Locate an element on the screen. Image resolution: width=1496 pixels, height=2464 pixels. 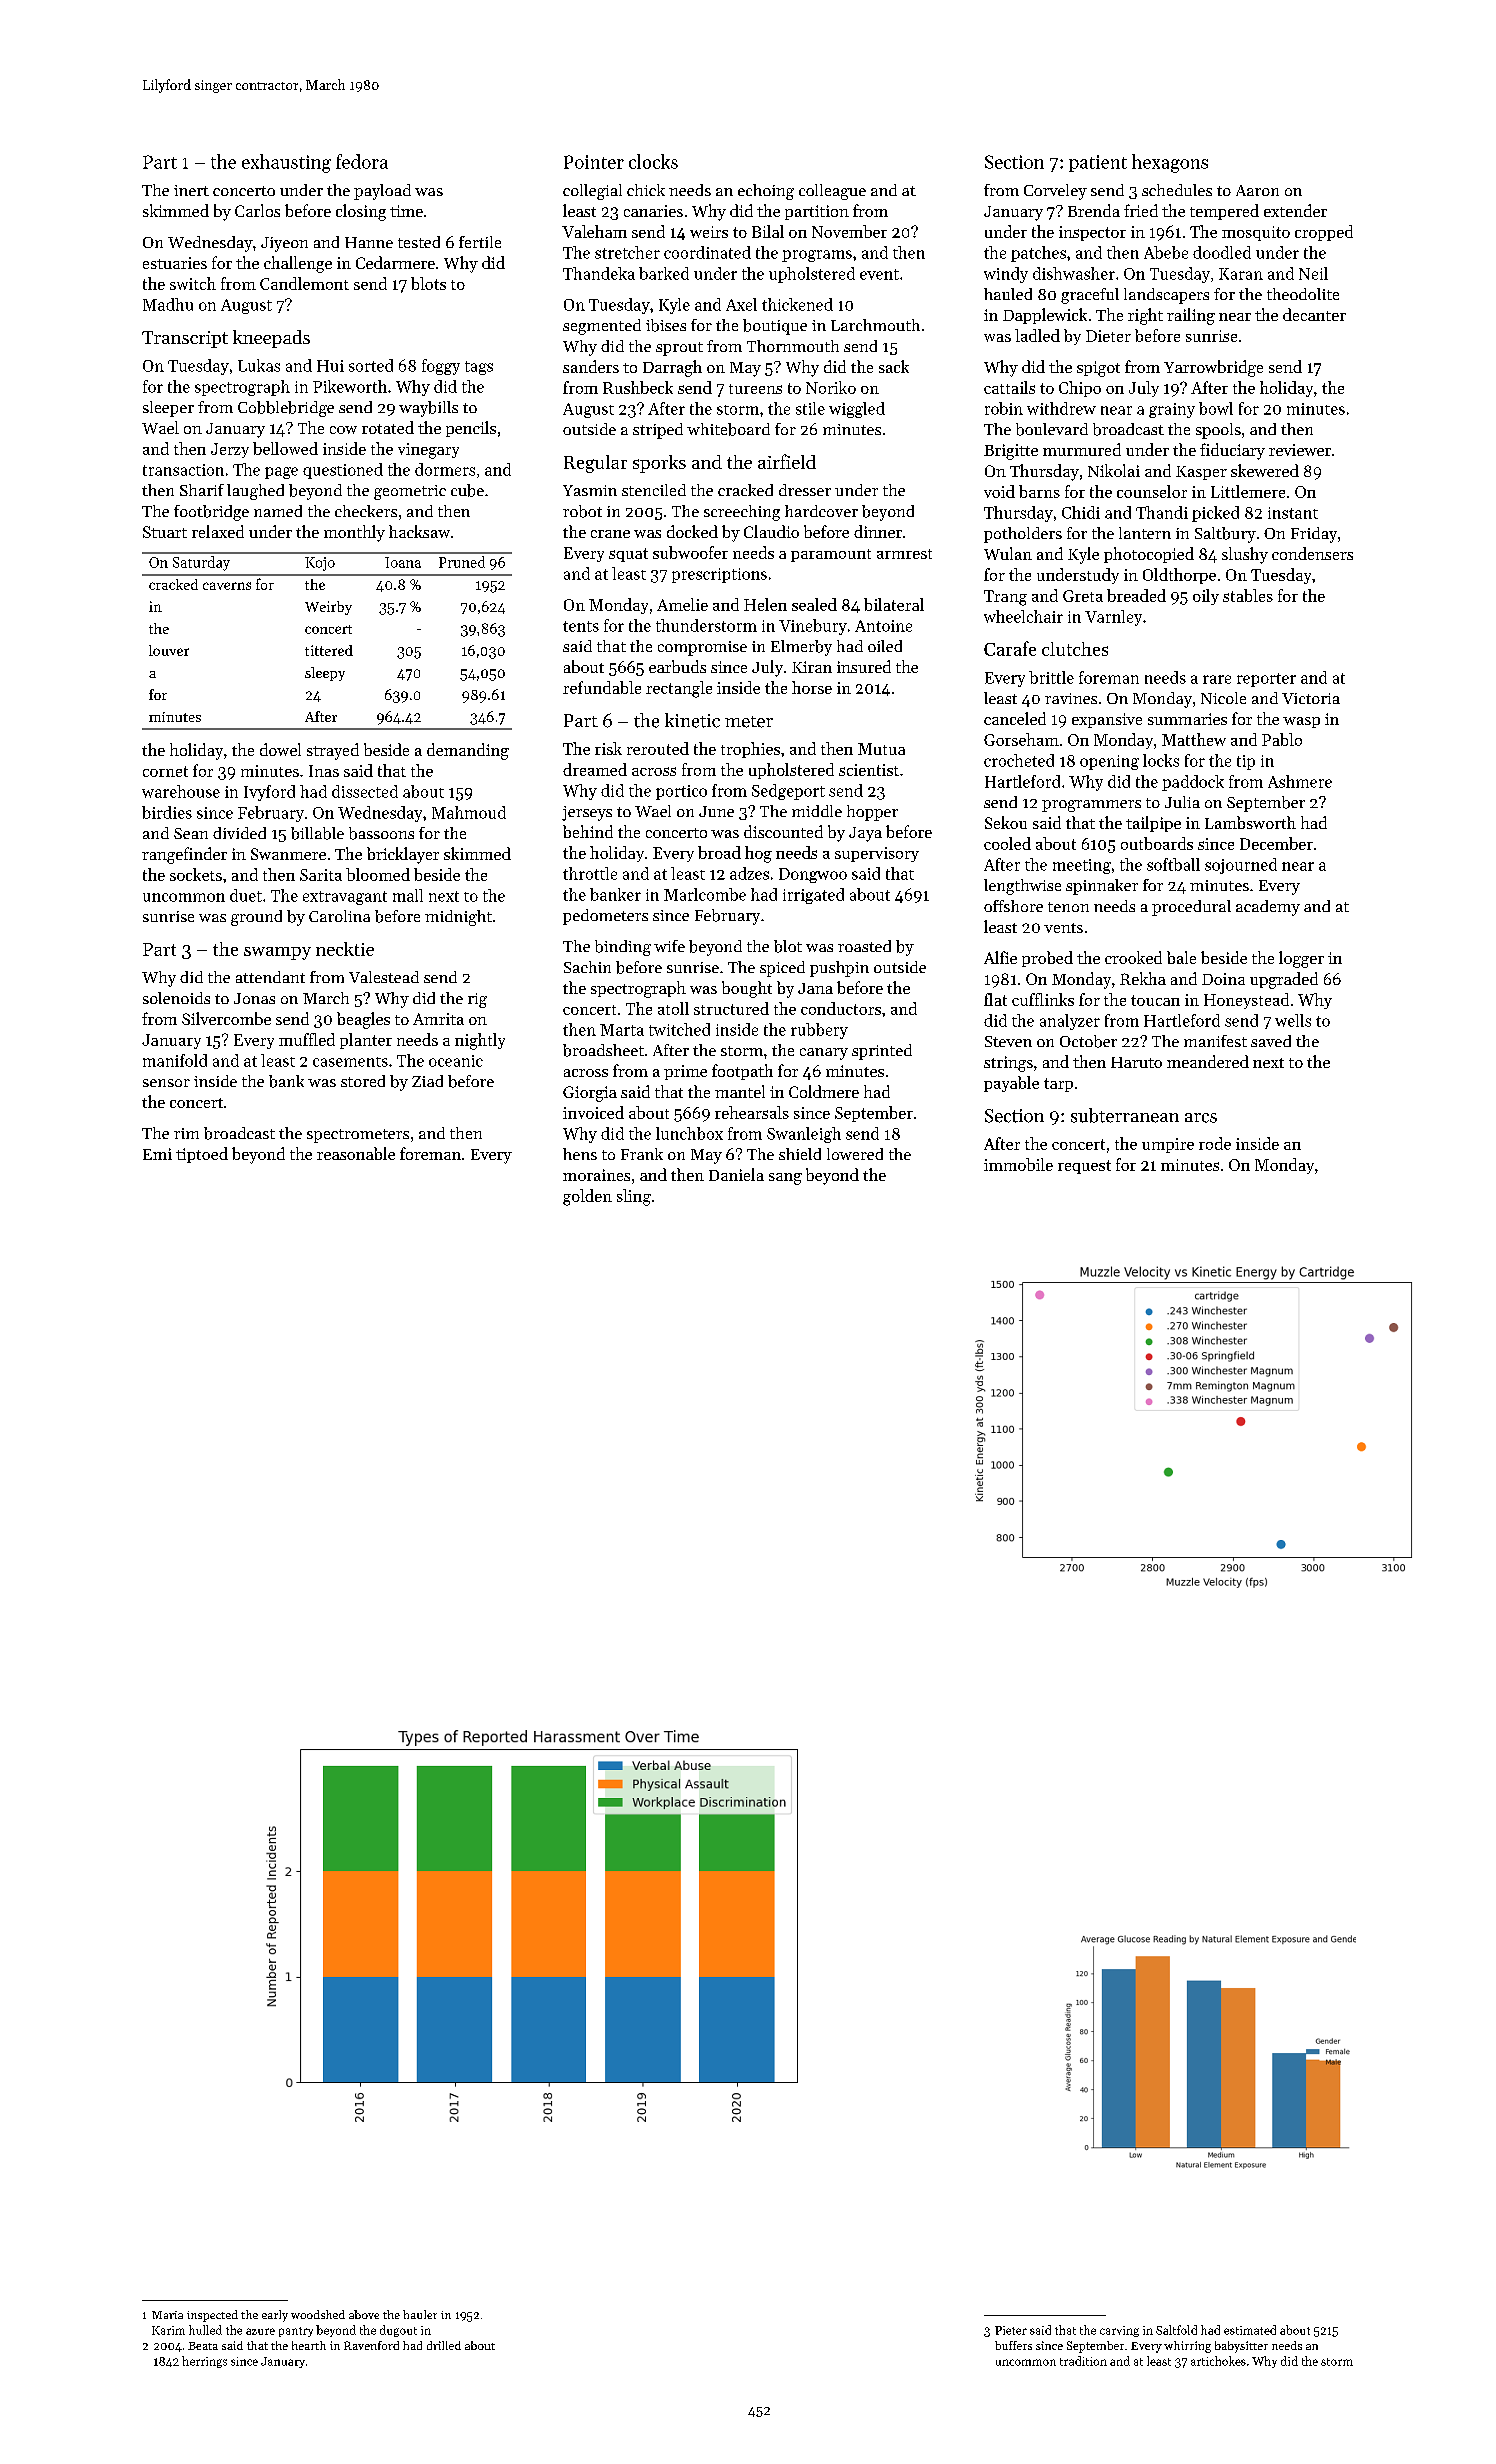
inspected is located at coordinates (212, 2316).
